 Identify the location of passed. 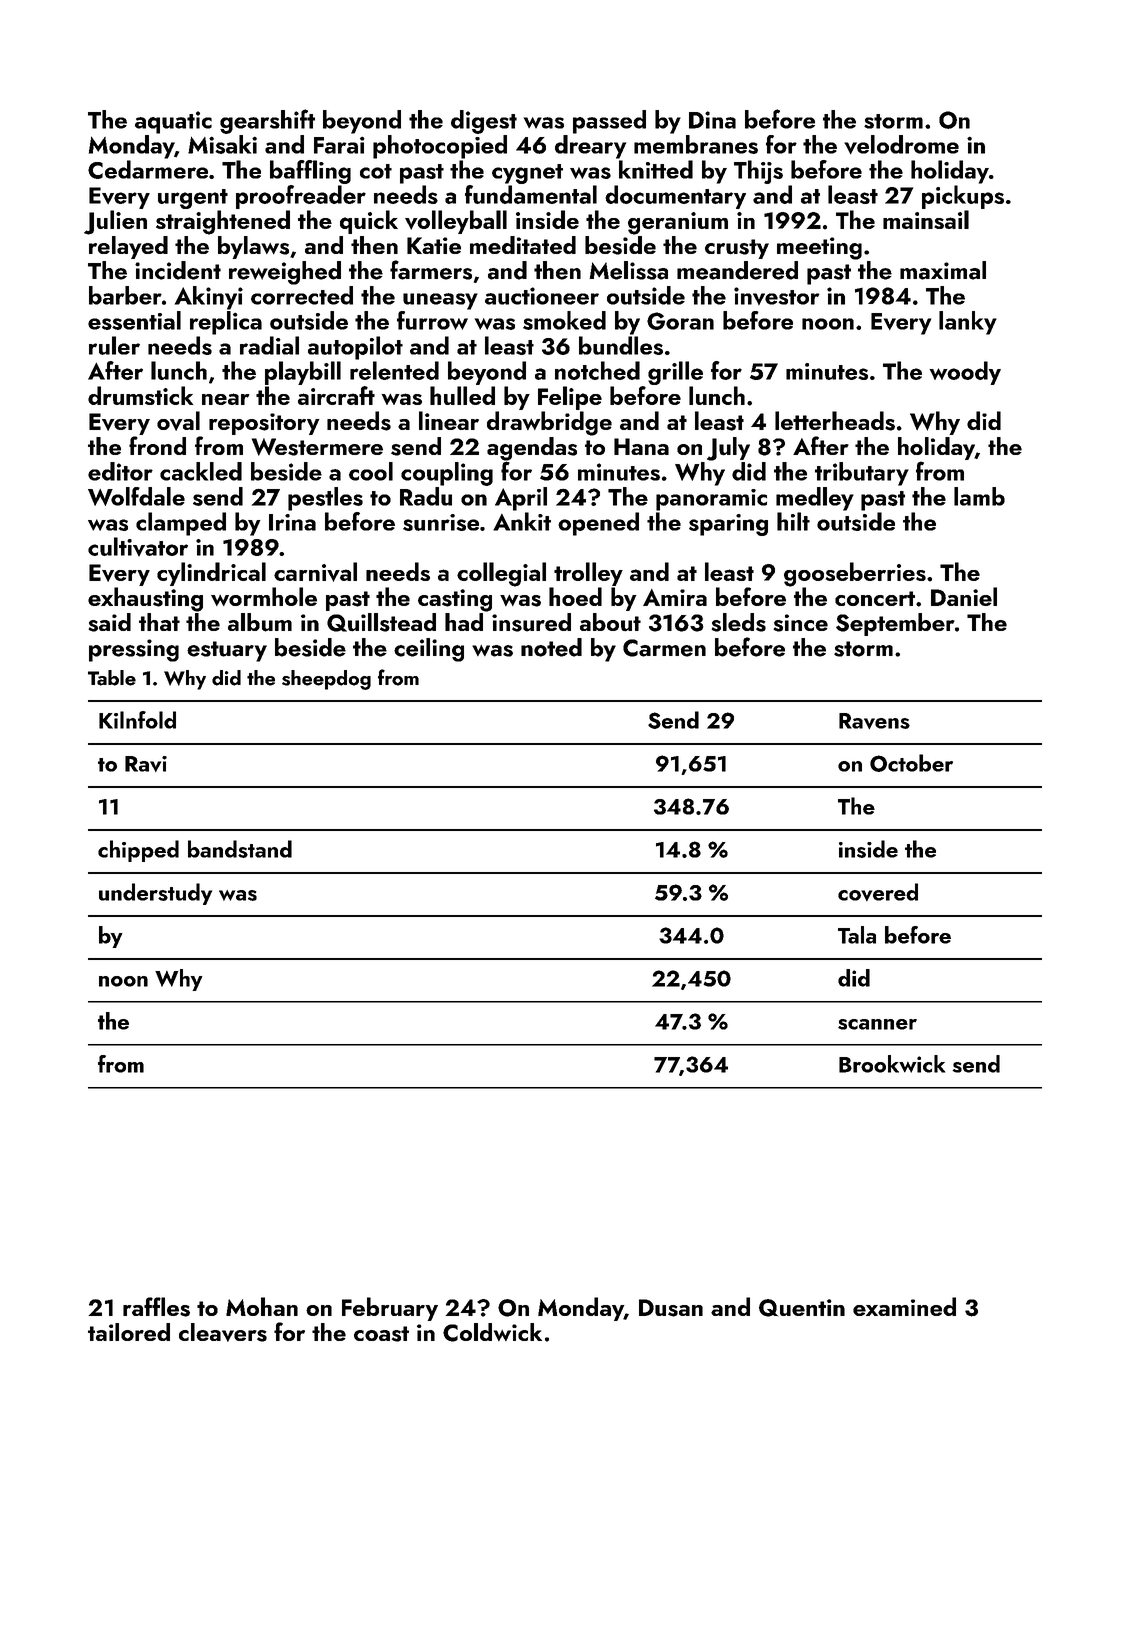
(609, 122).
